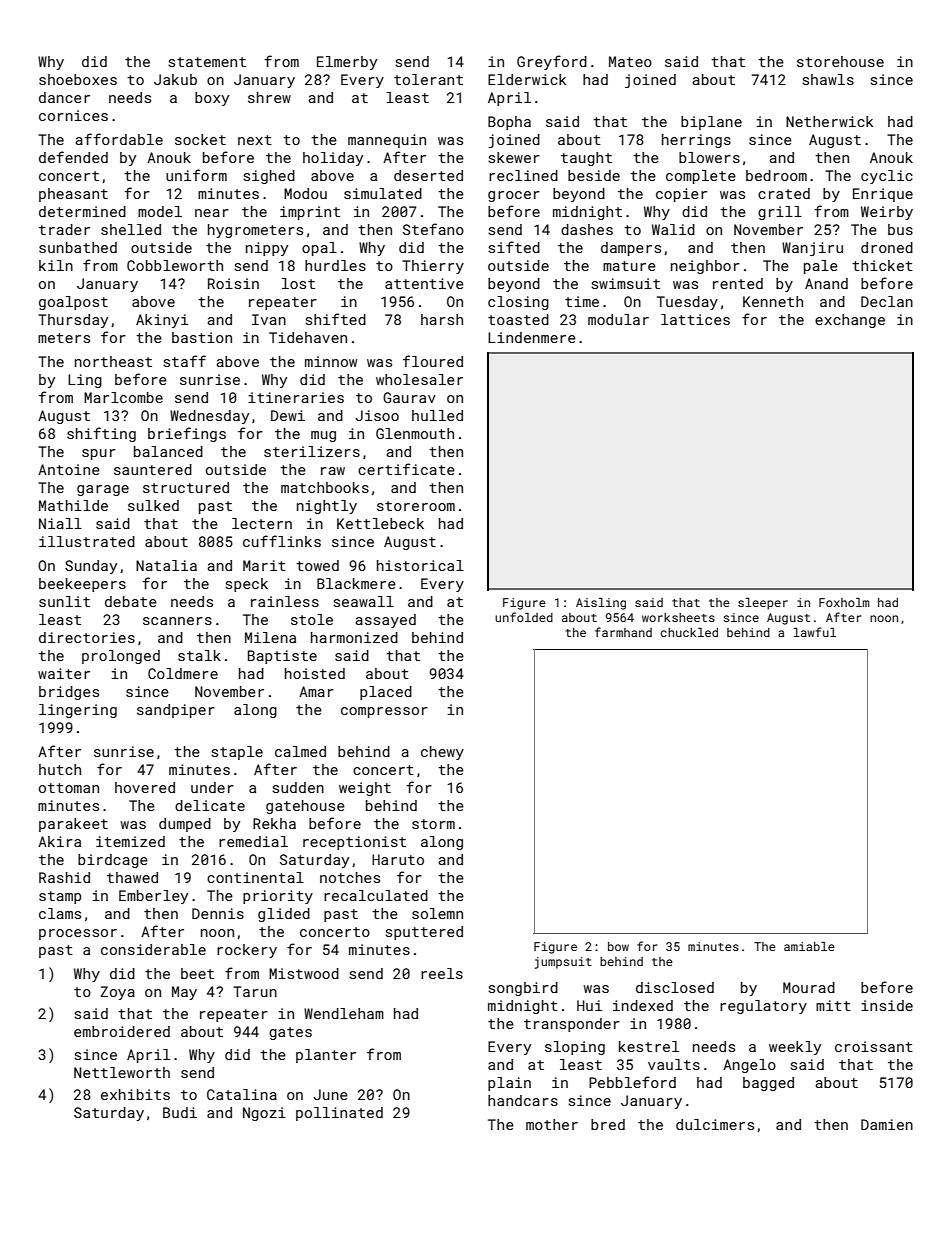 This screenshot has height=1233, width=952. Describe the element at coordinates (821, 267) in the screenshot. I see `pale` at that location.
